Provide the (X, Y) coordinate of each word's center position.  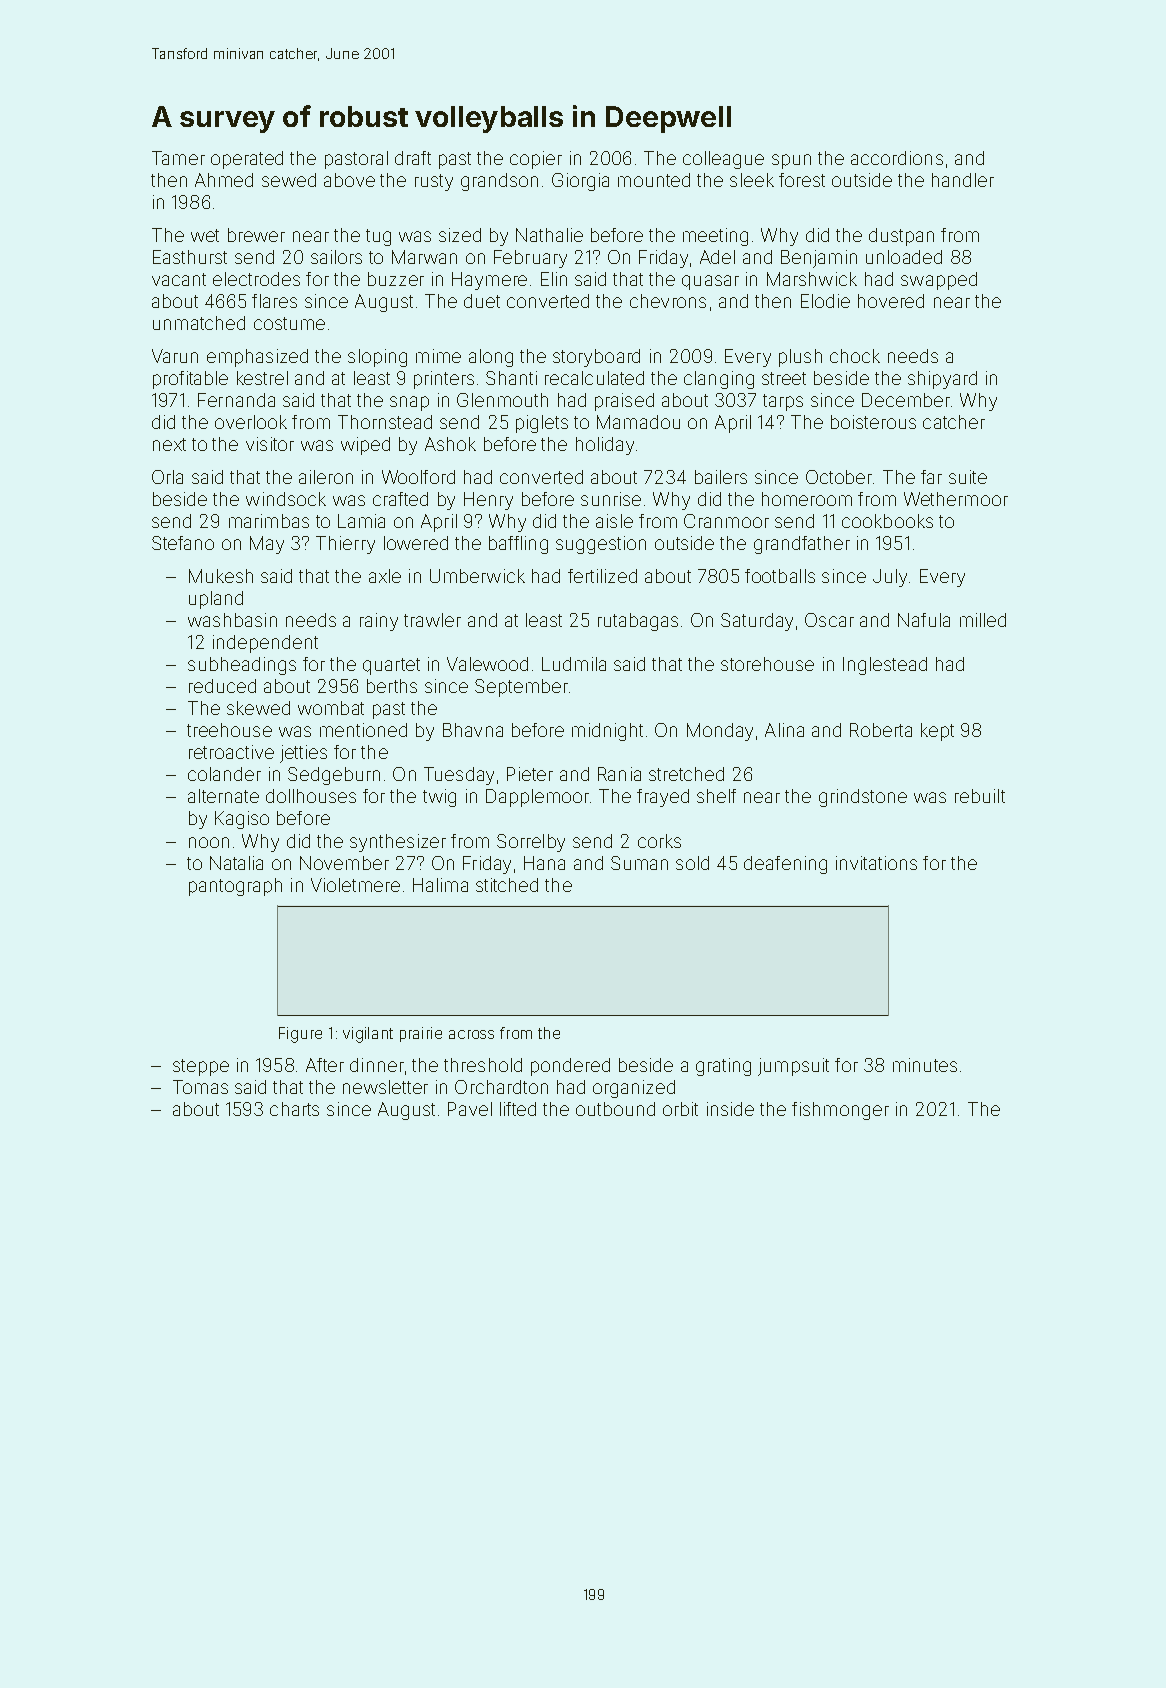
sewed (289, 180)
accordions (897, 158)
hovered (891, 301)
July (890, 578)
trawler (432, 620)
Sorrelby (531, 843)
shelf (716, 796)
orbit (680, 1109)
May (267, 545)
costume (289, 323)
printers (444, 380)
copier (536, 160)
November (344, 863)
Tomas (200, 1087)
